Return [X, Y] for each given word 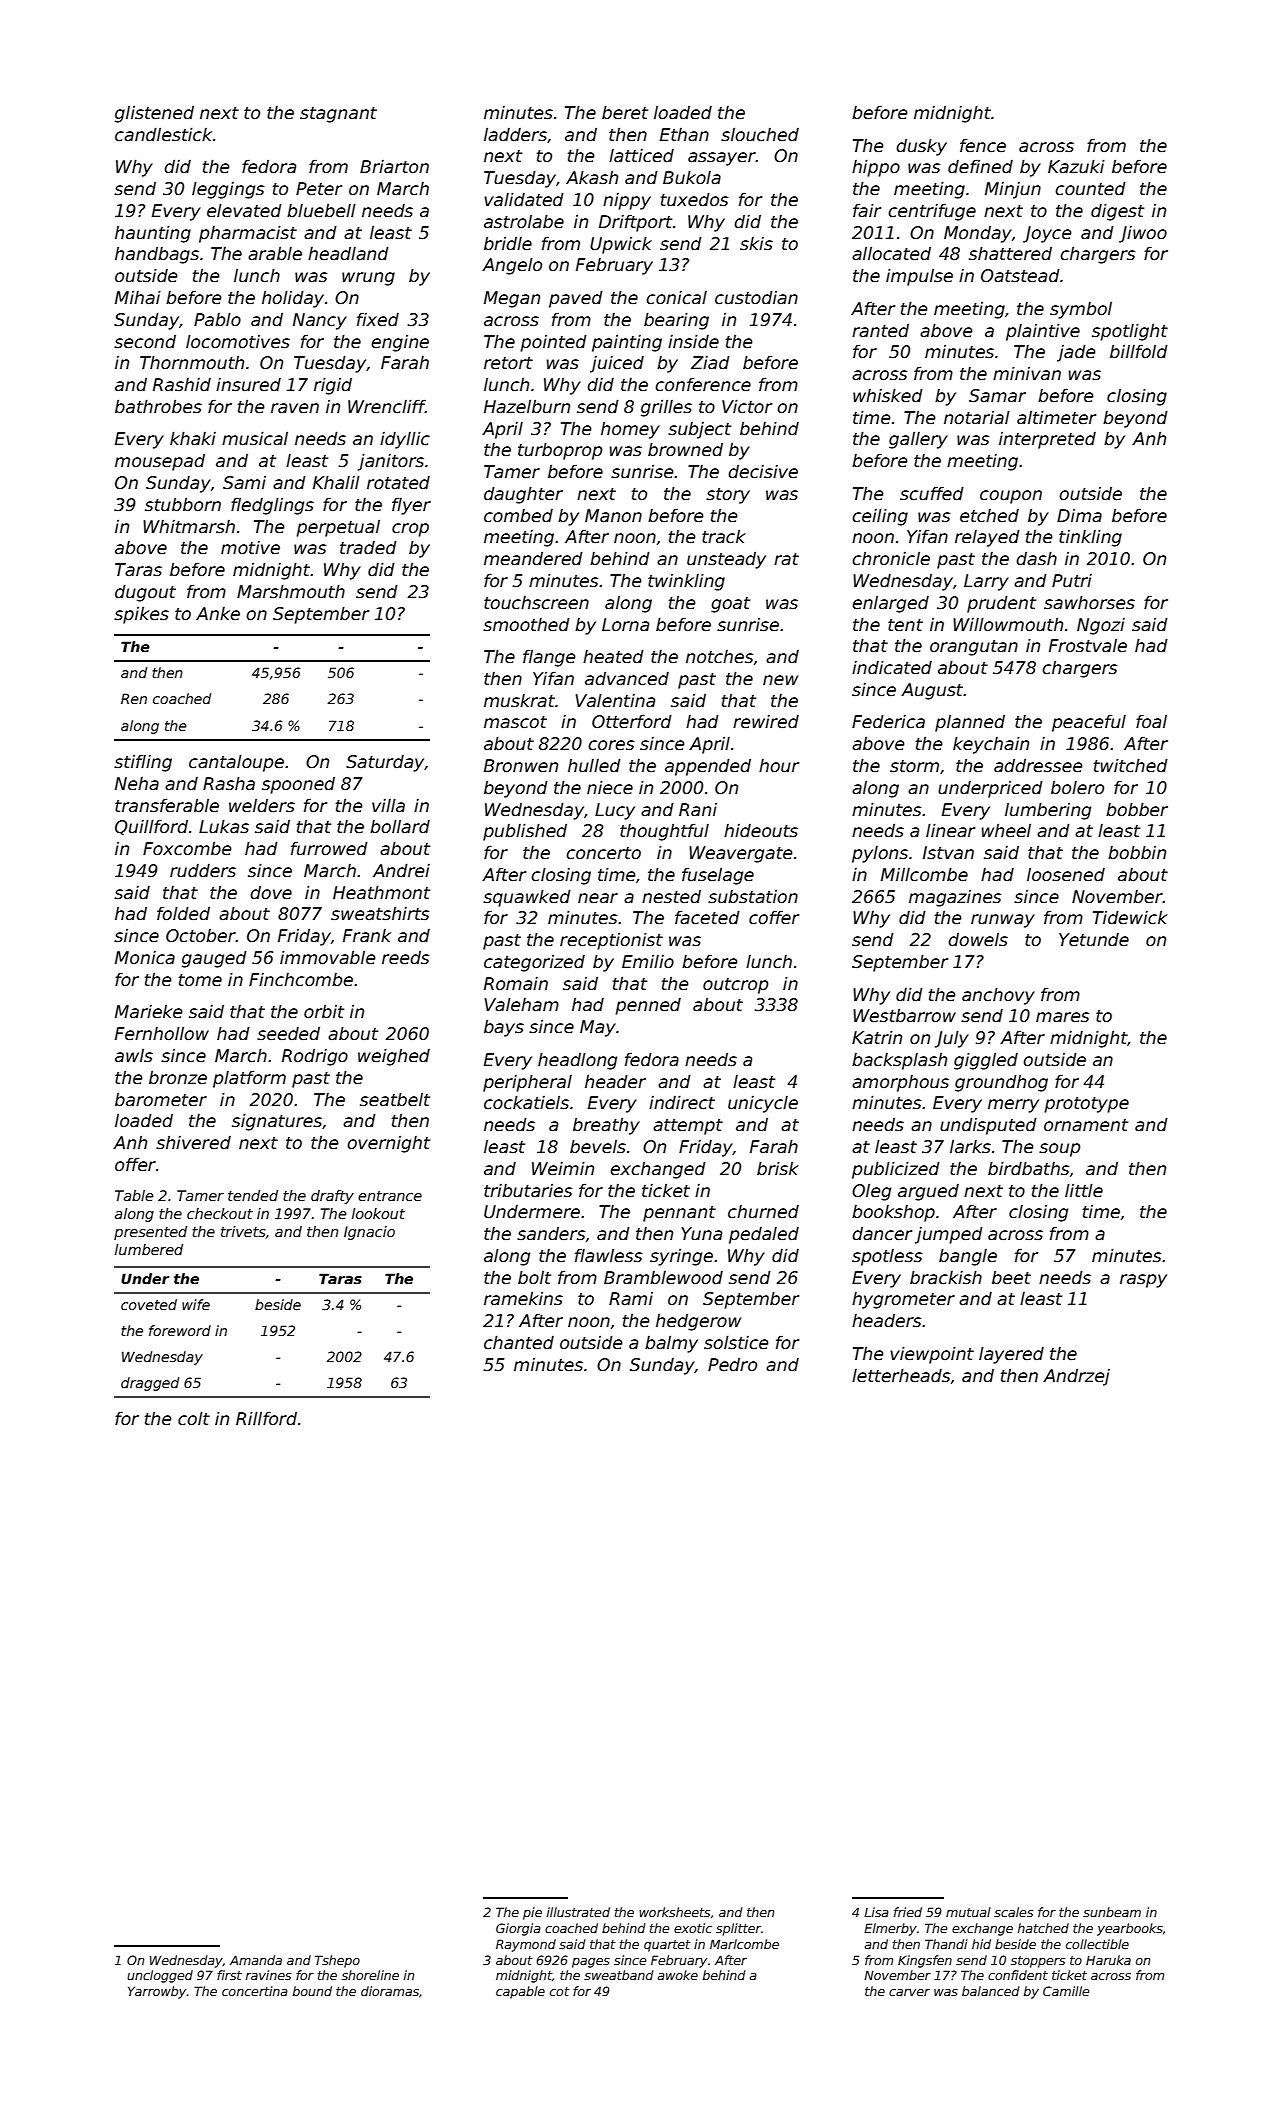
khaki [193, 438]
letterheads [901, 1376]
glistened [154, 114]
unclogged [160, 1976]
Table [134, 1195]
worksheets [674, 1912]
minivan [1027, 374]
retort [508, 363]
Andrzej [1076, 1377]
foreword [180, 1330]
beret [625, 113]
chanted [519, 1343]
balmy [671, 1344]
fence [983, 145]
